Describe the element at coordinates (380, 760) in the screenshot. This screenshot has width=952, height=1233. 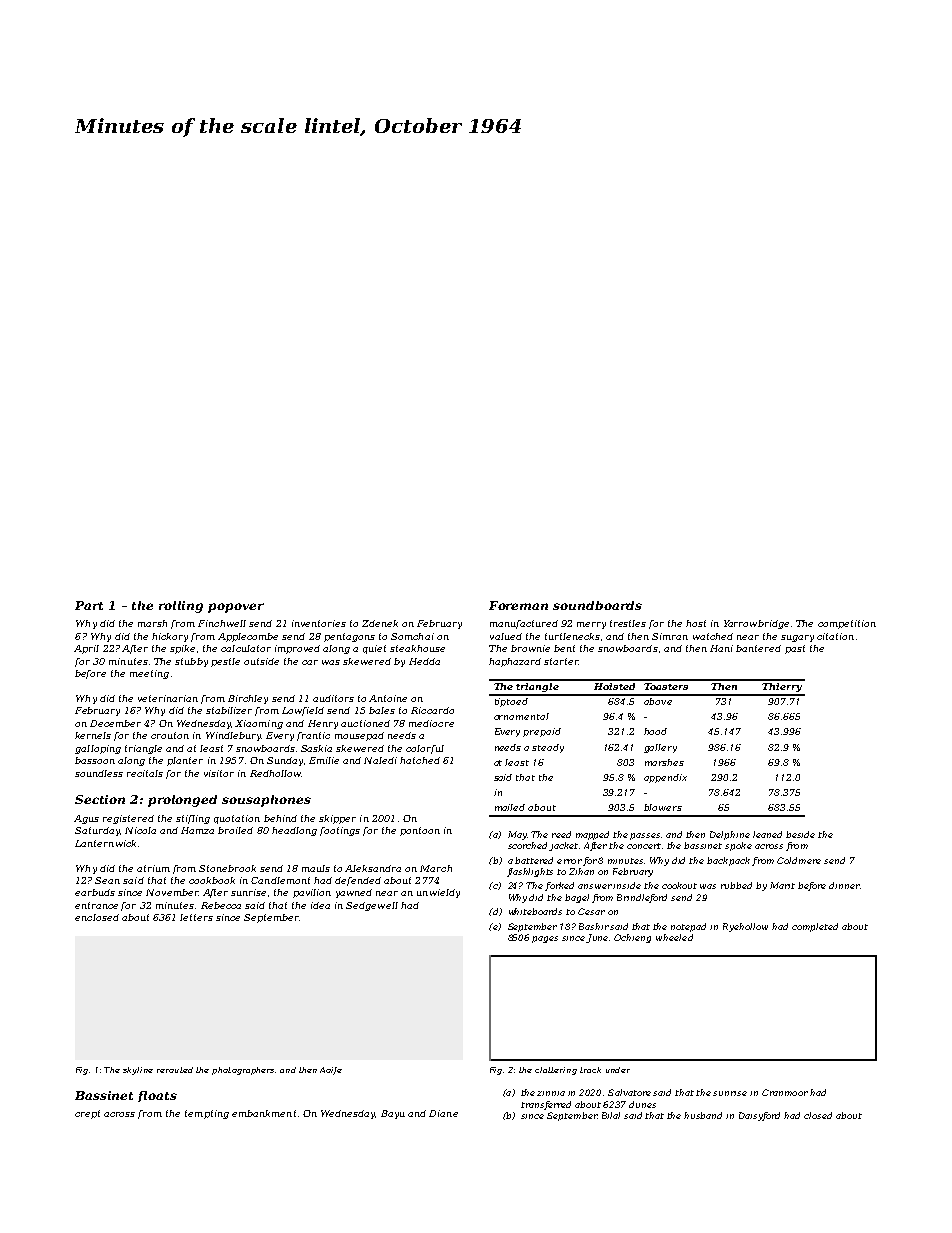
I see `Naledi` at that location.
